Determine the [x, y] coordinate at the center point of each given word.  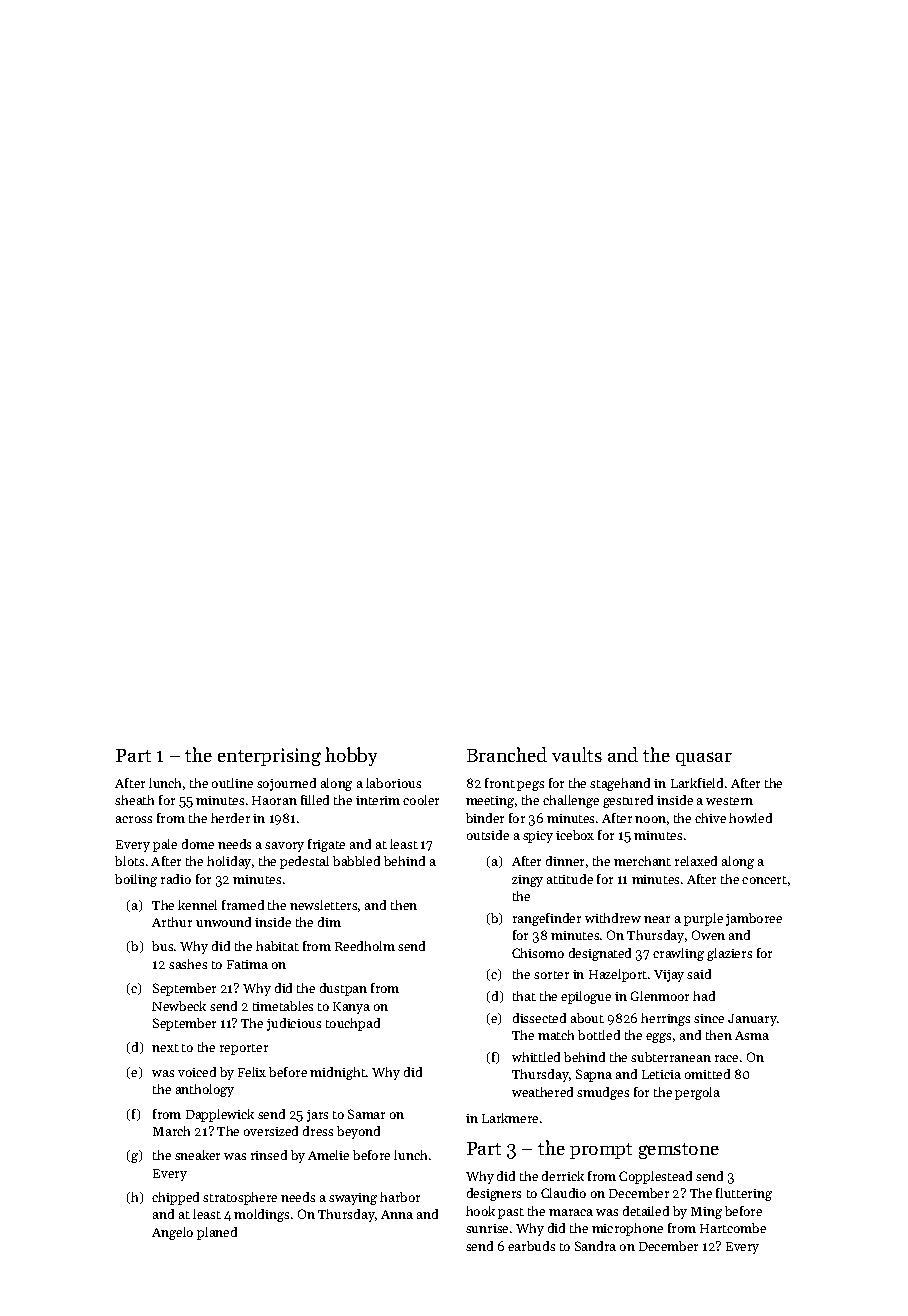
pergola [697, 1093]
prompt [601, 1151]
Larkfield [697, 783]
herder [230, 818]
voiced [197, 1072]
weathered [542, 1092]
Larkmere [510, 1118]
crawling [678, 954]
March [171, 1131]
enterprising [269, 757]
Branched [507, 754]
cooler [421, 800]
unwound [223, 922]
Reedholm [365, 946]
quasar [704, 759]
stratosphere [240, 1198]
